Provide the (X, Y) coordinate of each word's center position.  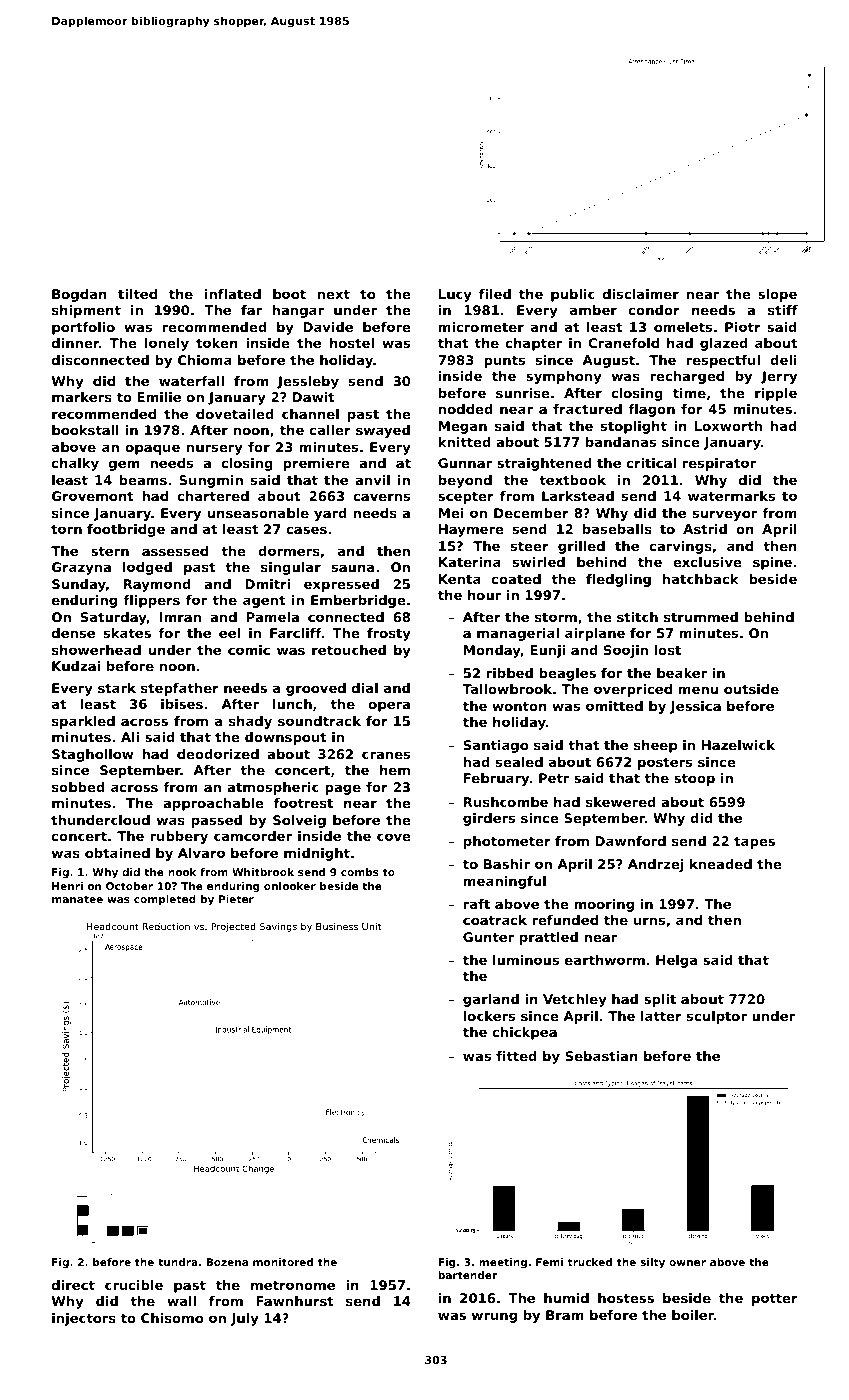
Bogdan (79, 295)
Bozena (227, 1262)
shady (250, 722)
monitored (283, 1262)
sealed (519, 762)
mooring (604, 905)
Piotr (743, 327)
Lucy (455, 295)
